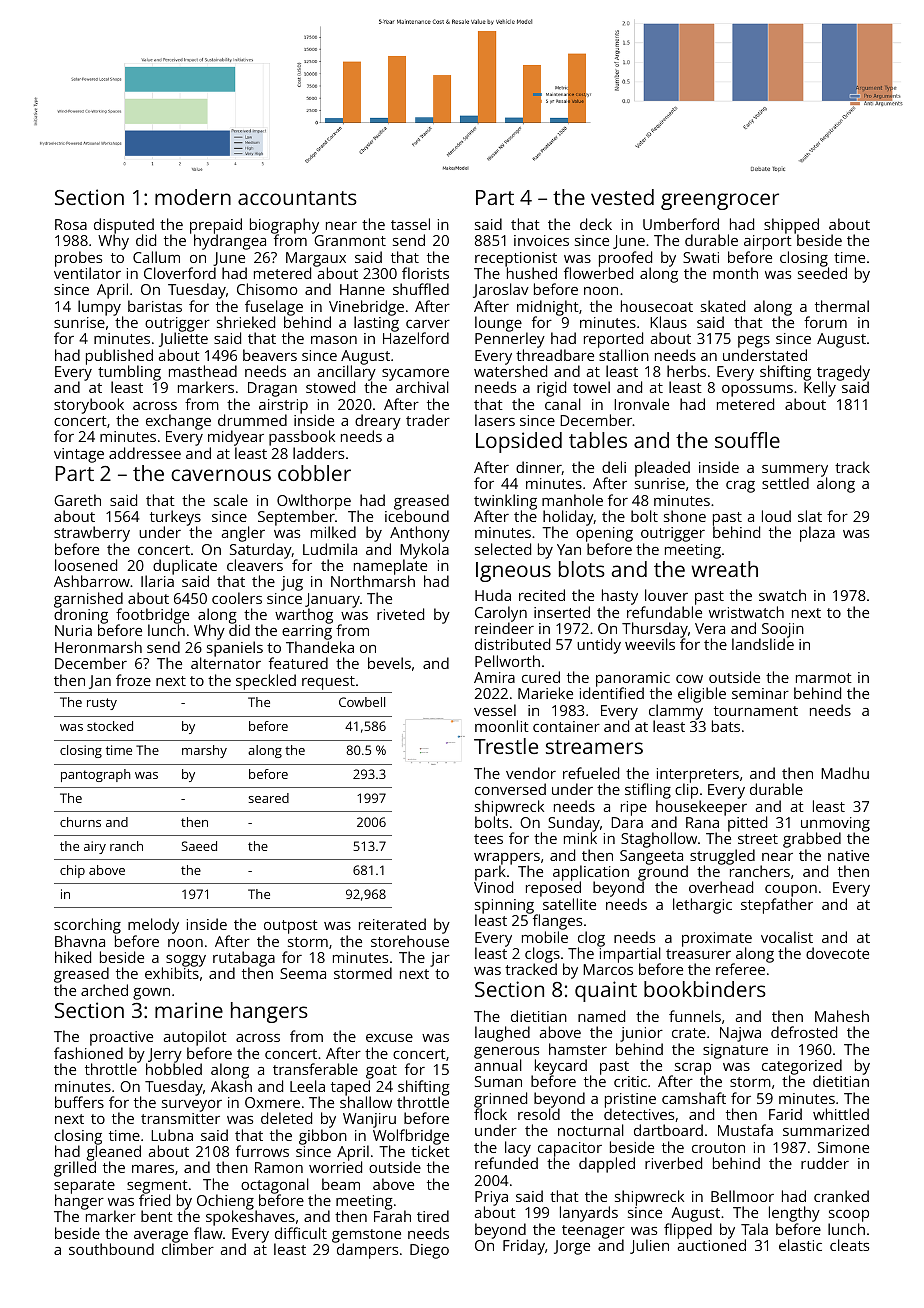 This screenshot has height=1308, width=924. I want to click on Margaux, so click(316, 259).
